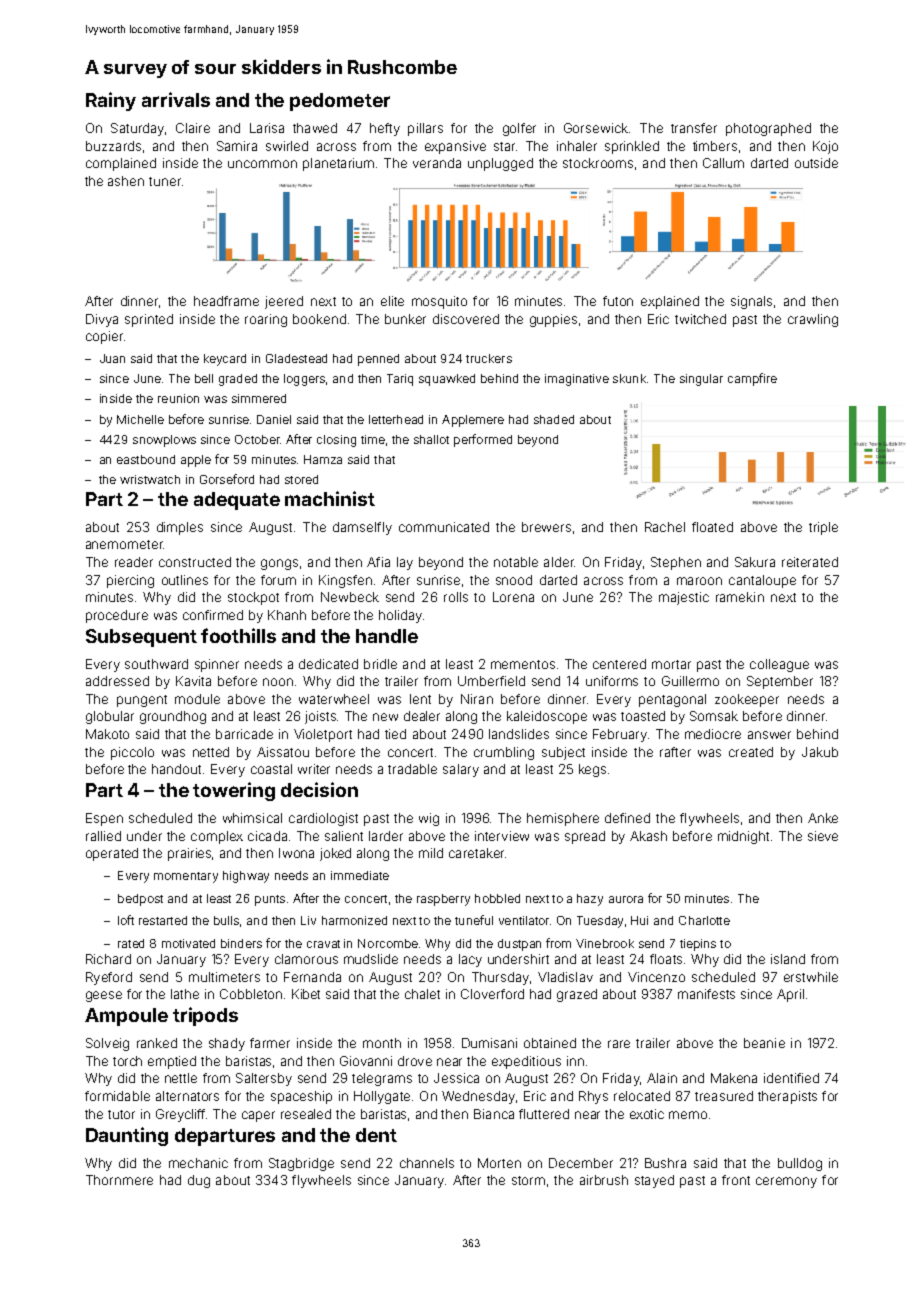 Image resolution: width=924 pixels, height=1308 pixels. What do you see at coordinates (519, 129) in the document?
I see `golfer` at bounding box center [519, 129].
